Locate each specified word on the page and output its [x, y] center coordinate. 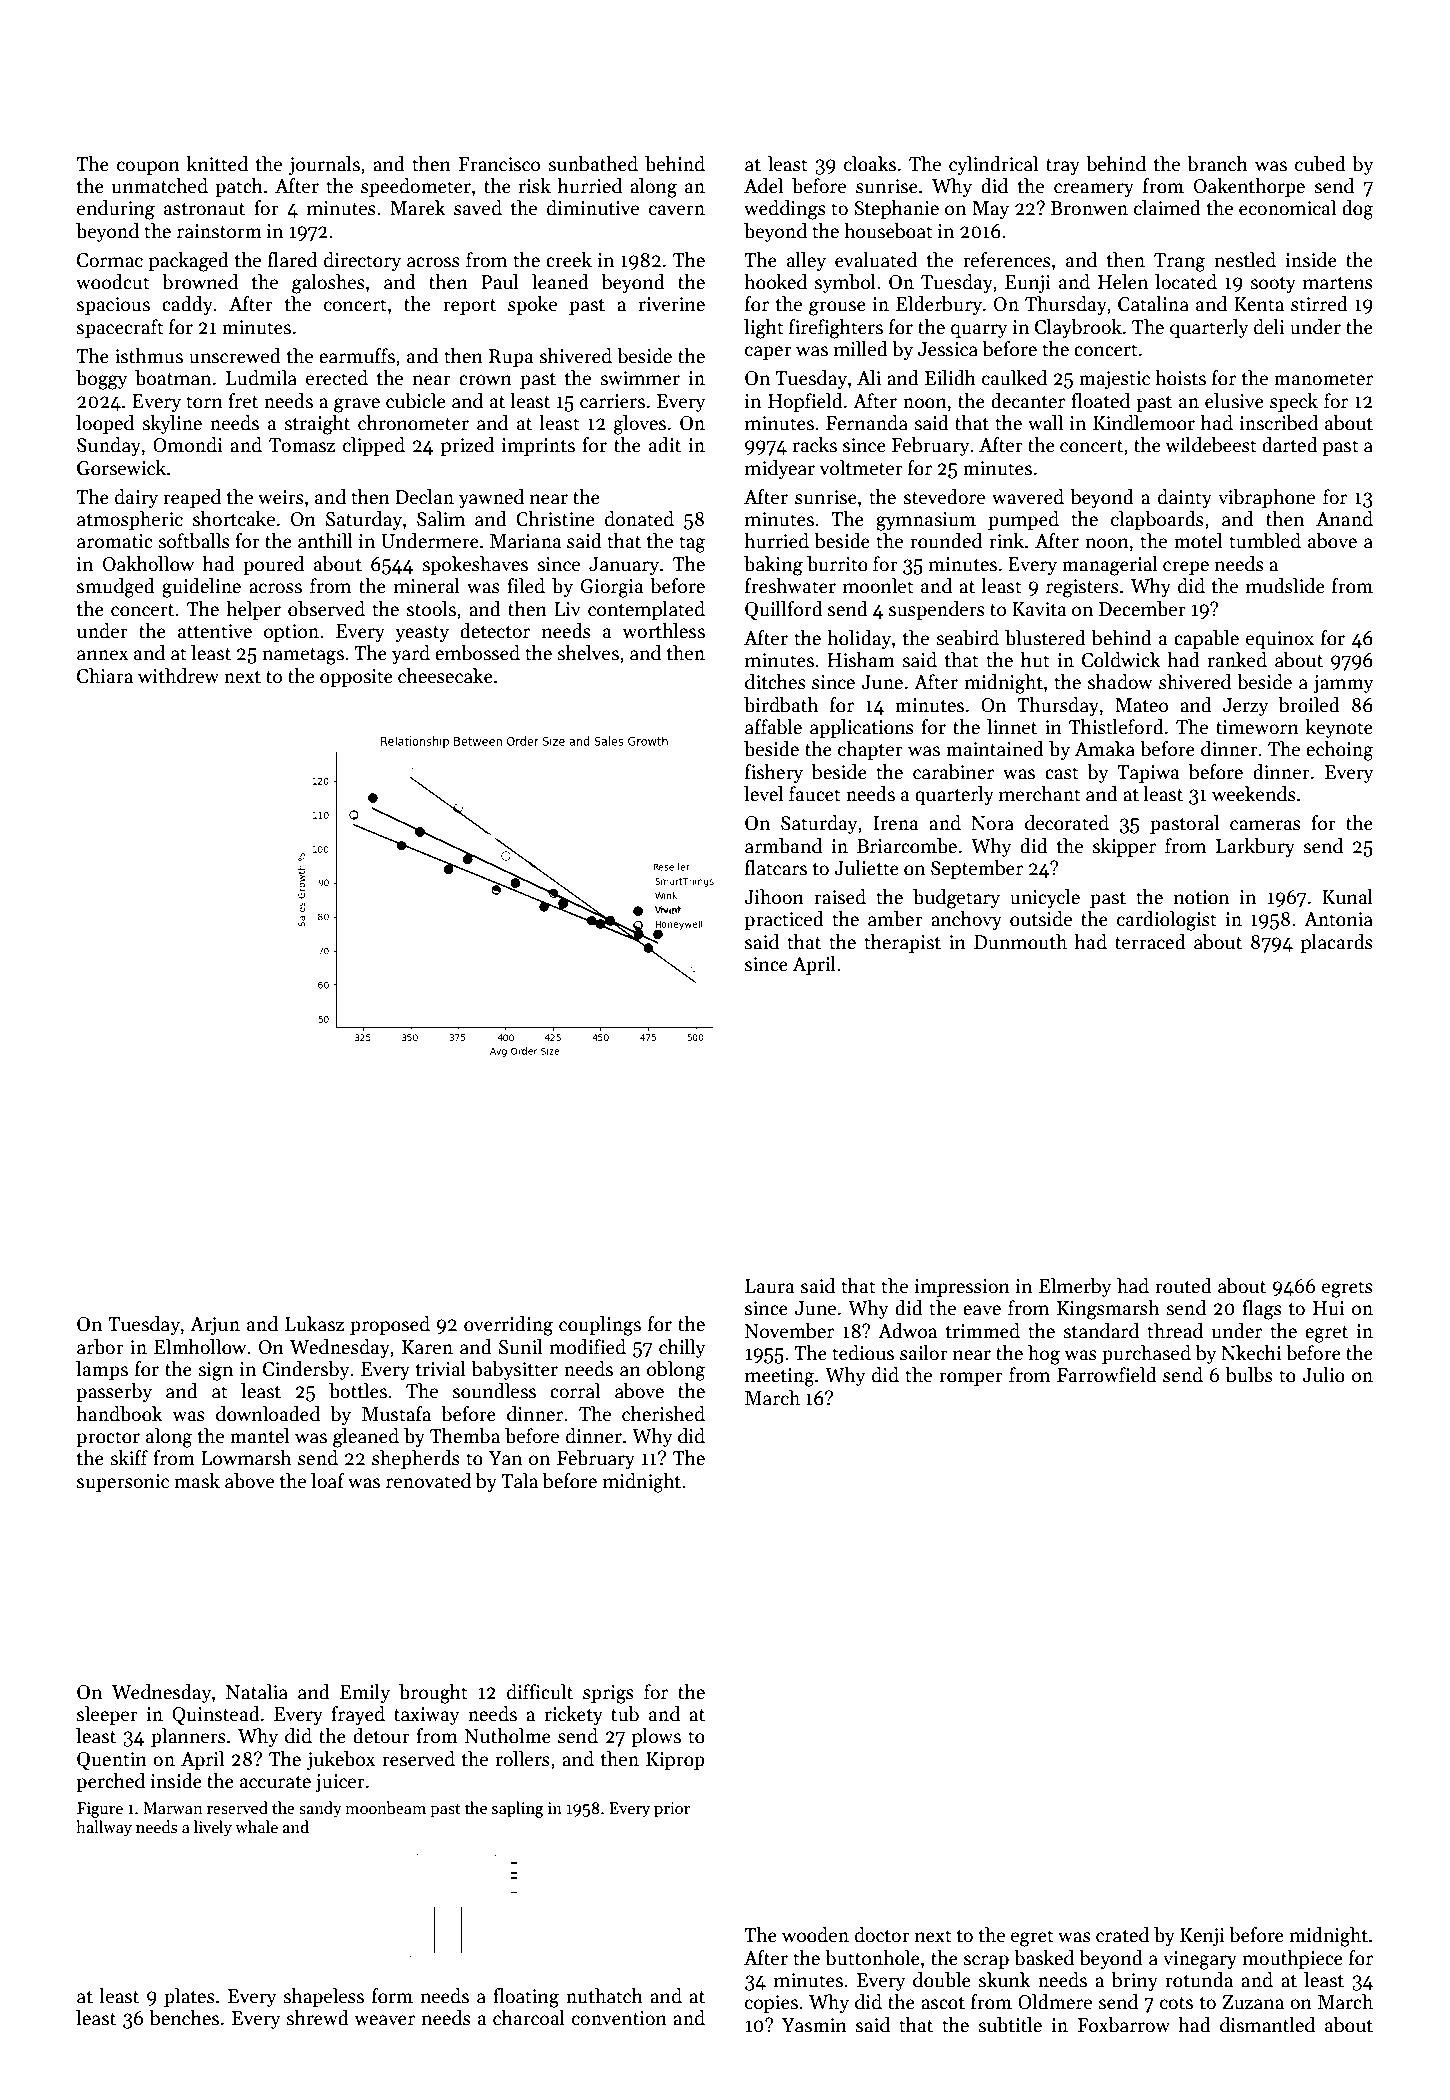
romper [971, 1379]
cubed [1320, 164]
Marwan [173, 1808]
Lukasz [314, 1324]
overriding [508, 1326]
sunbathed [593, 164]
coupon [148, 168]
